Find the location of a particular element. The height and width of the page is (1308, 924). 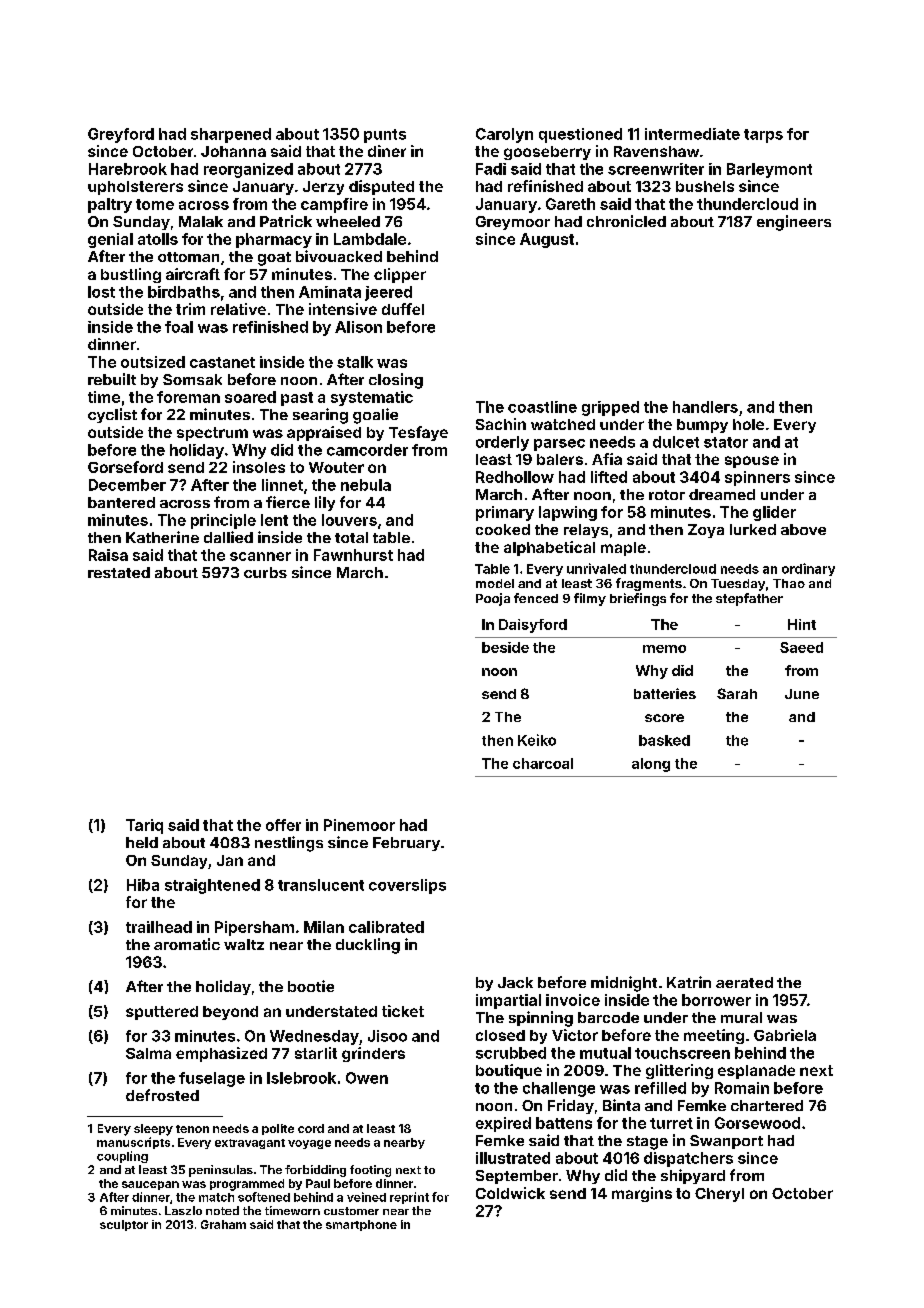

Harebrook is located at coordinates (128, 169).
